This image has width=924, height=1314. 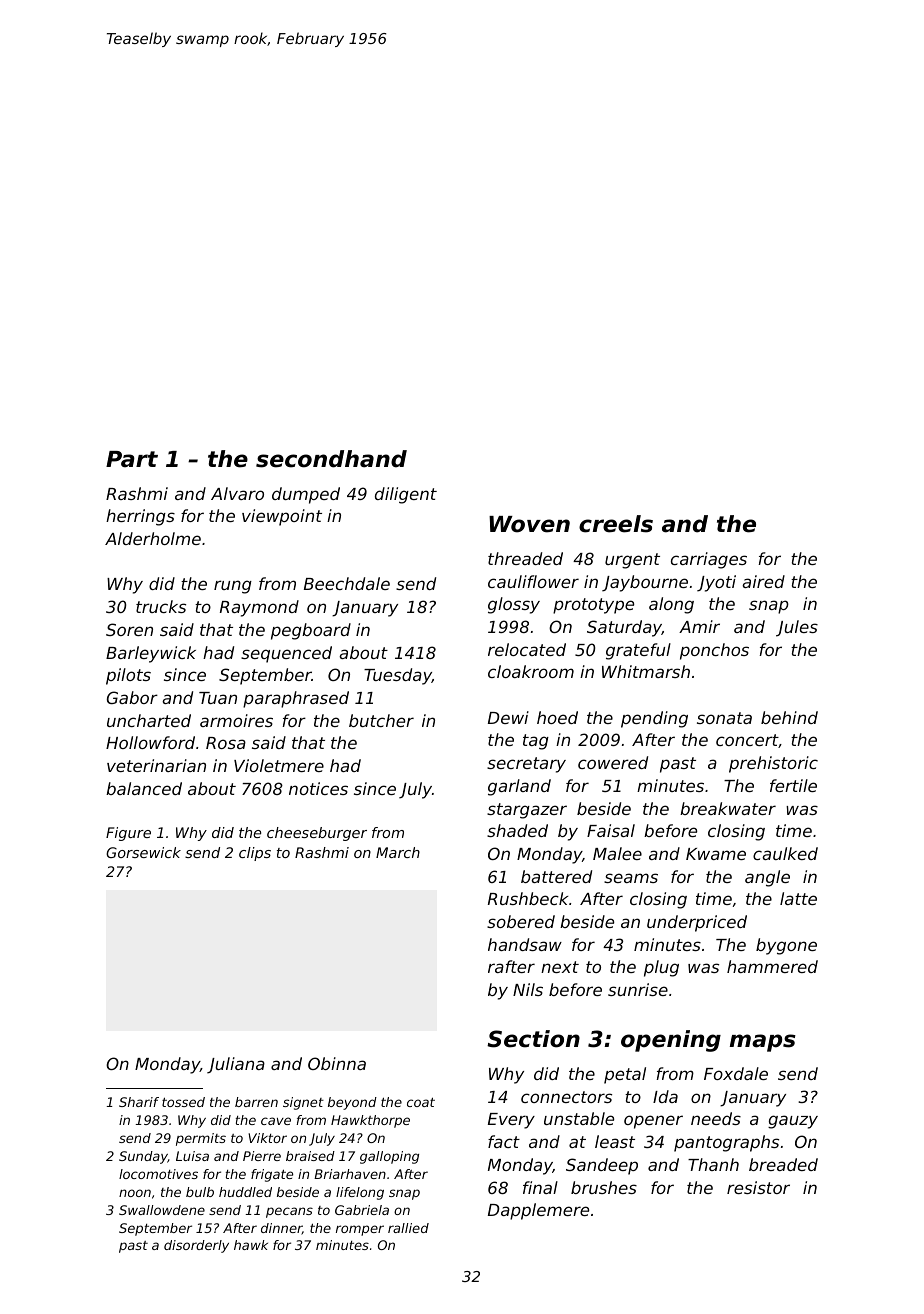 I want to click on caulked, so click(x=785, y=853).
